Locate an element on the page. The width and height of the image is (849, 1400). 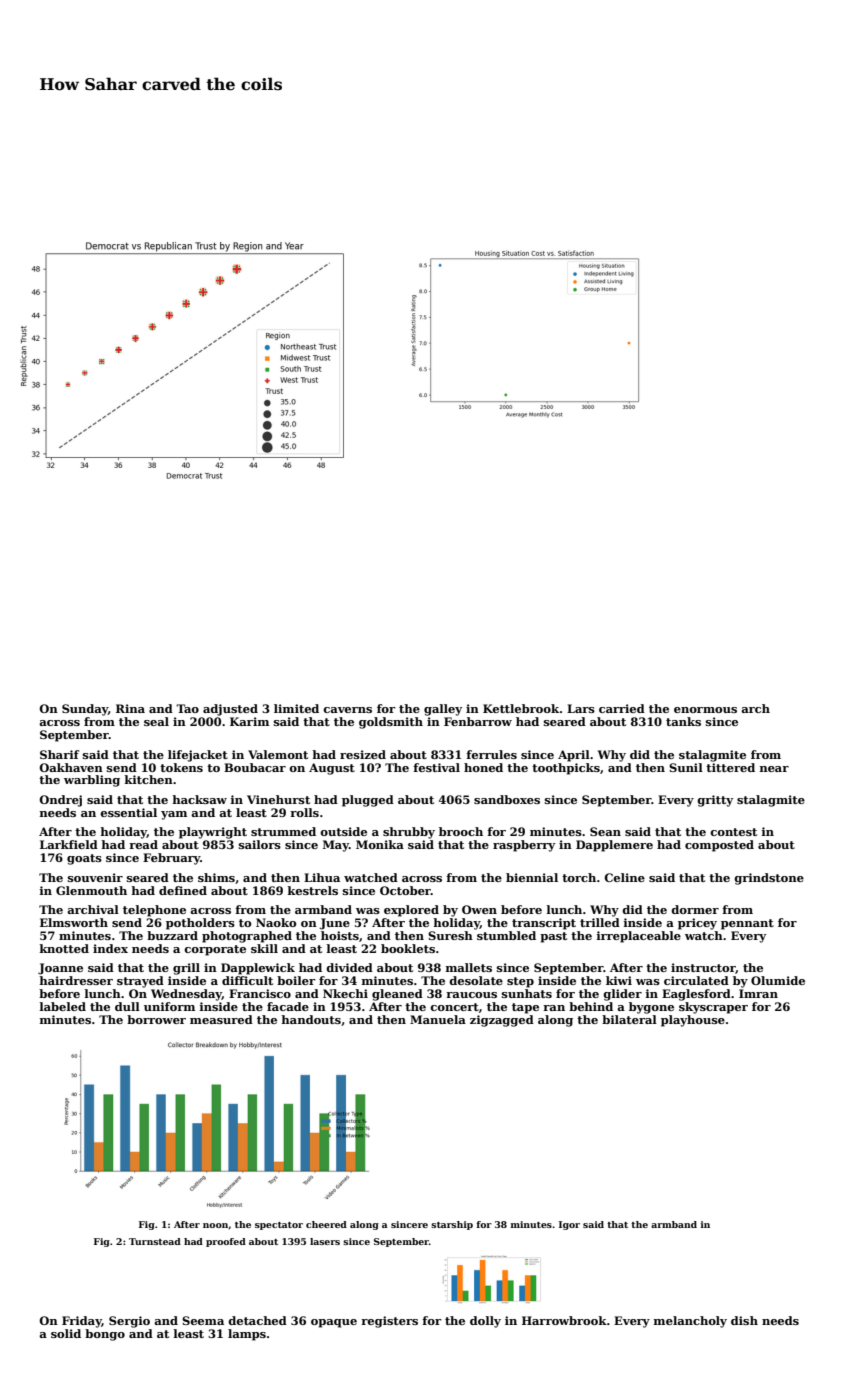
Igor is located at coordinates (569, 1225).
